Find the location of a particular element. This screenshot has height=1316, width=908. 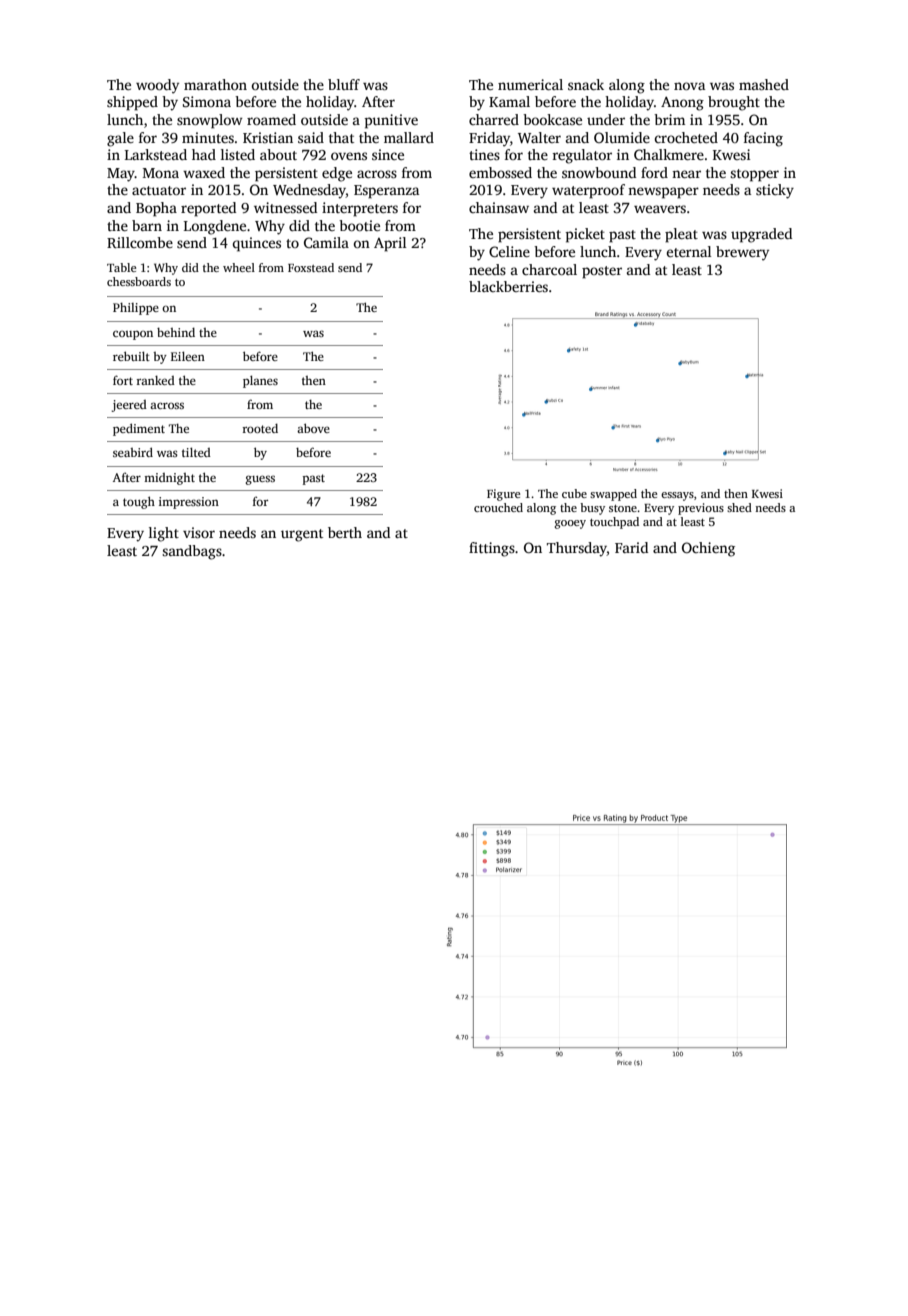

charred is located at coordinates (494, 119).
